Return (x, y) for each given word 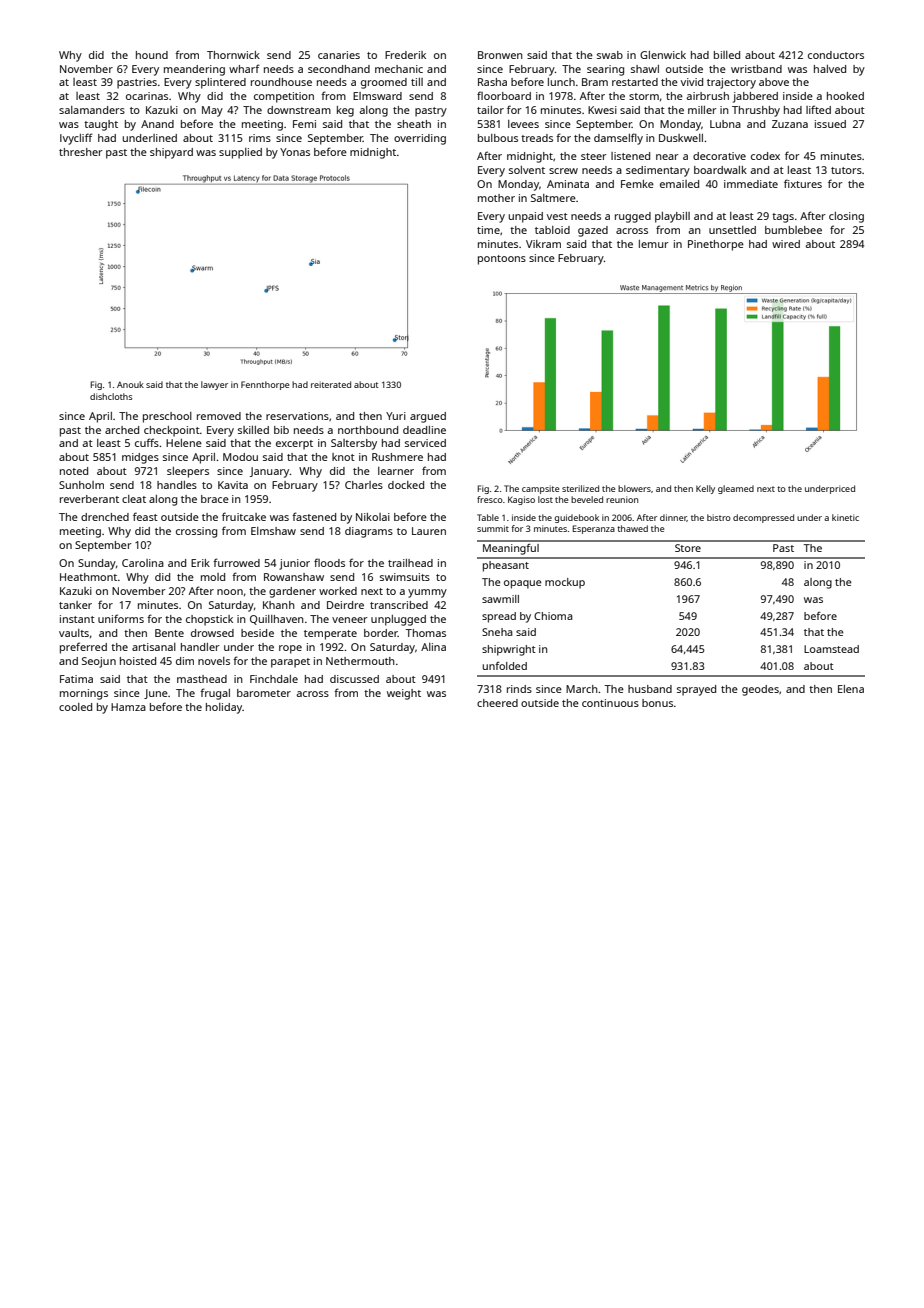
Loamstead (831, 649)
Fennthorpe (265, 385)
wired (786, 244)
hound (152, 55)
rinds (519, 689)
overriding (420, 139)
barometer (264, 693)
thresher (81, 152)
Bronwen (500, 55)
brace (215, 499)
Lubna (725, 124)
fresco (490, 499)
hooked (845, 96)
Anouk (130, 384)
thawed (632, 528)
